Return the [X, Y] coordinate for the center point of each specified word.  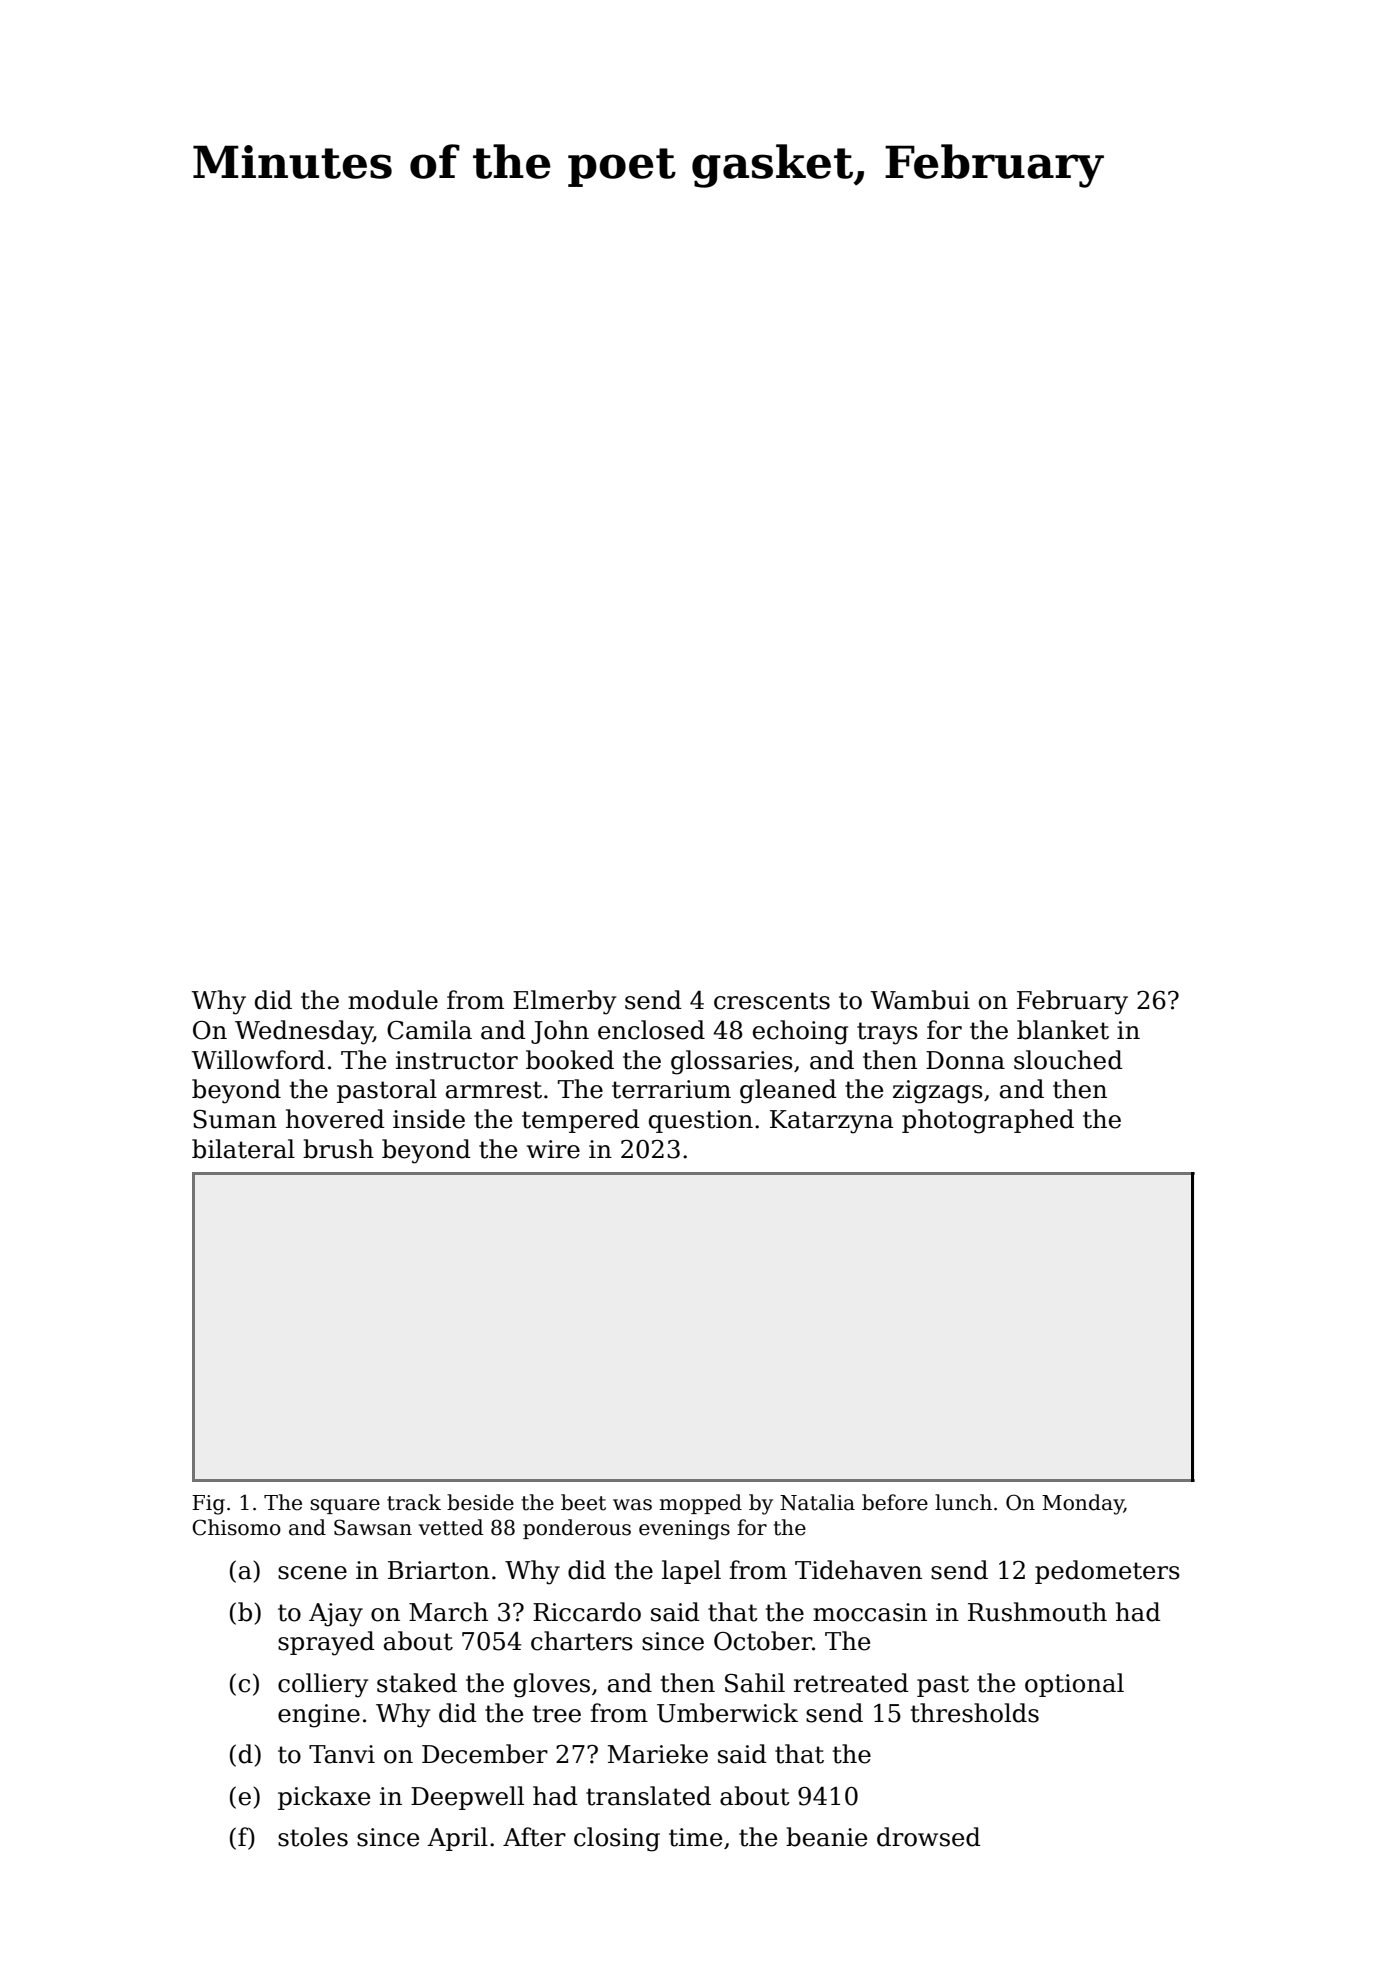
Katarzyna [831, 1122]
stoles [313, 1837]
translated [648, 1796]
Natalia [817, 1502]
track [414, 1502]
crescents [772, 1001]
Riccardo [587, 1612]
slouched [1068, 1060]
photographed [988, 1121]
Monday [1083, 1504]
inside [429, 1119]
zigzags [938, 1092]
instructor [457, 1060]
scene [312, 1573]
